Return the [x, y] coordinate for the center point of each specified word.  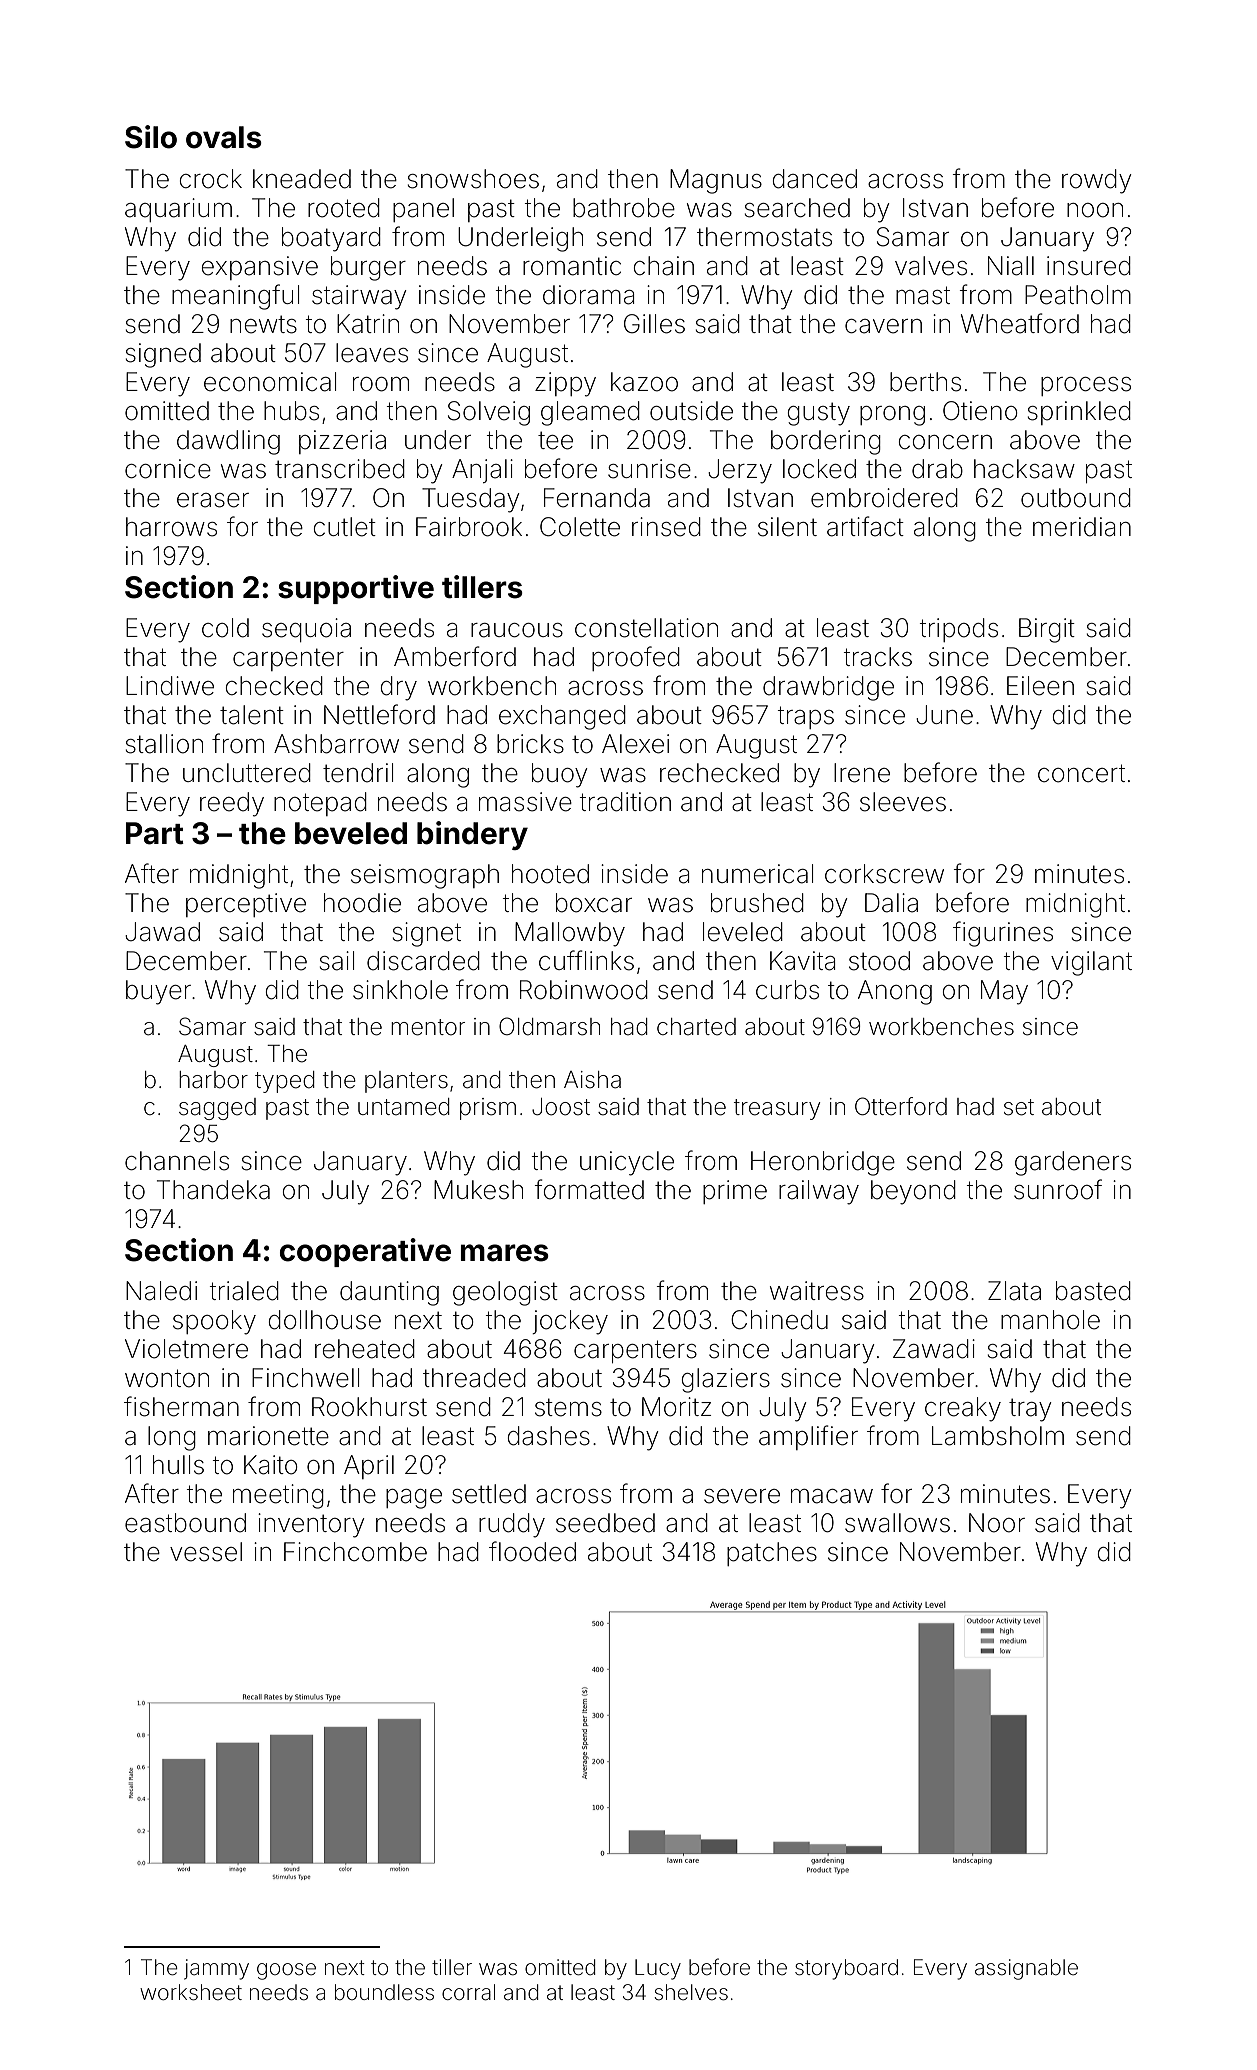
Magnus [716, 181]
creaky [963, 1409]
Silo [151, 137]
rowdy [1097, 181]
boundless [384, 1992]
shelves [691, 1992]
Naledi [161, 1291]
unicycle [627, 1163]
